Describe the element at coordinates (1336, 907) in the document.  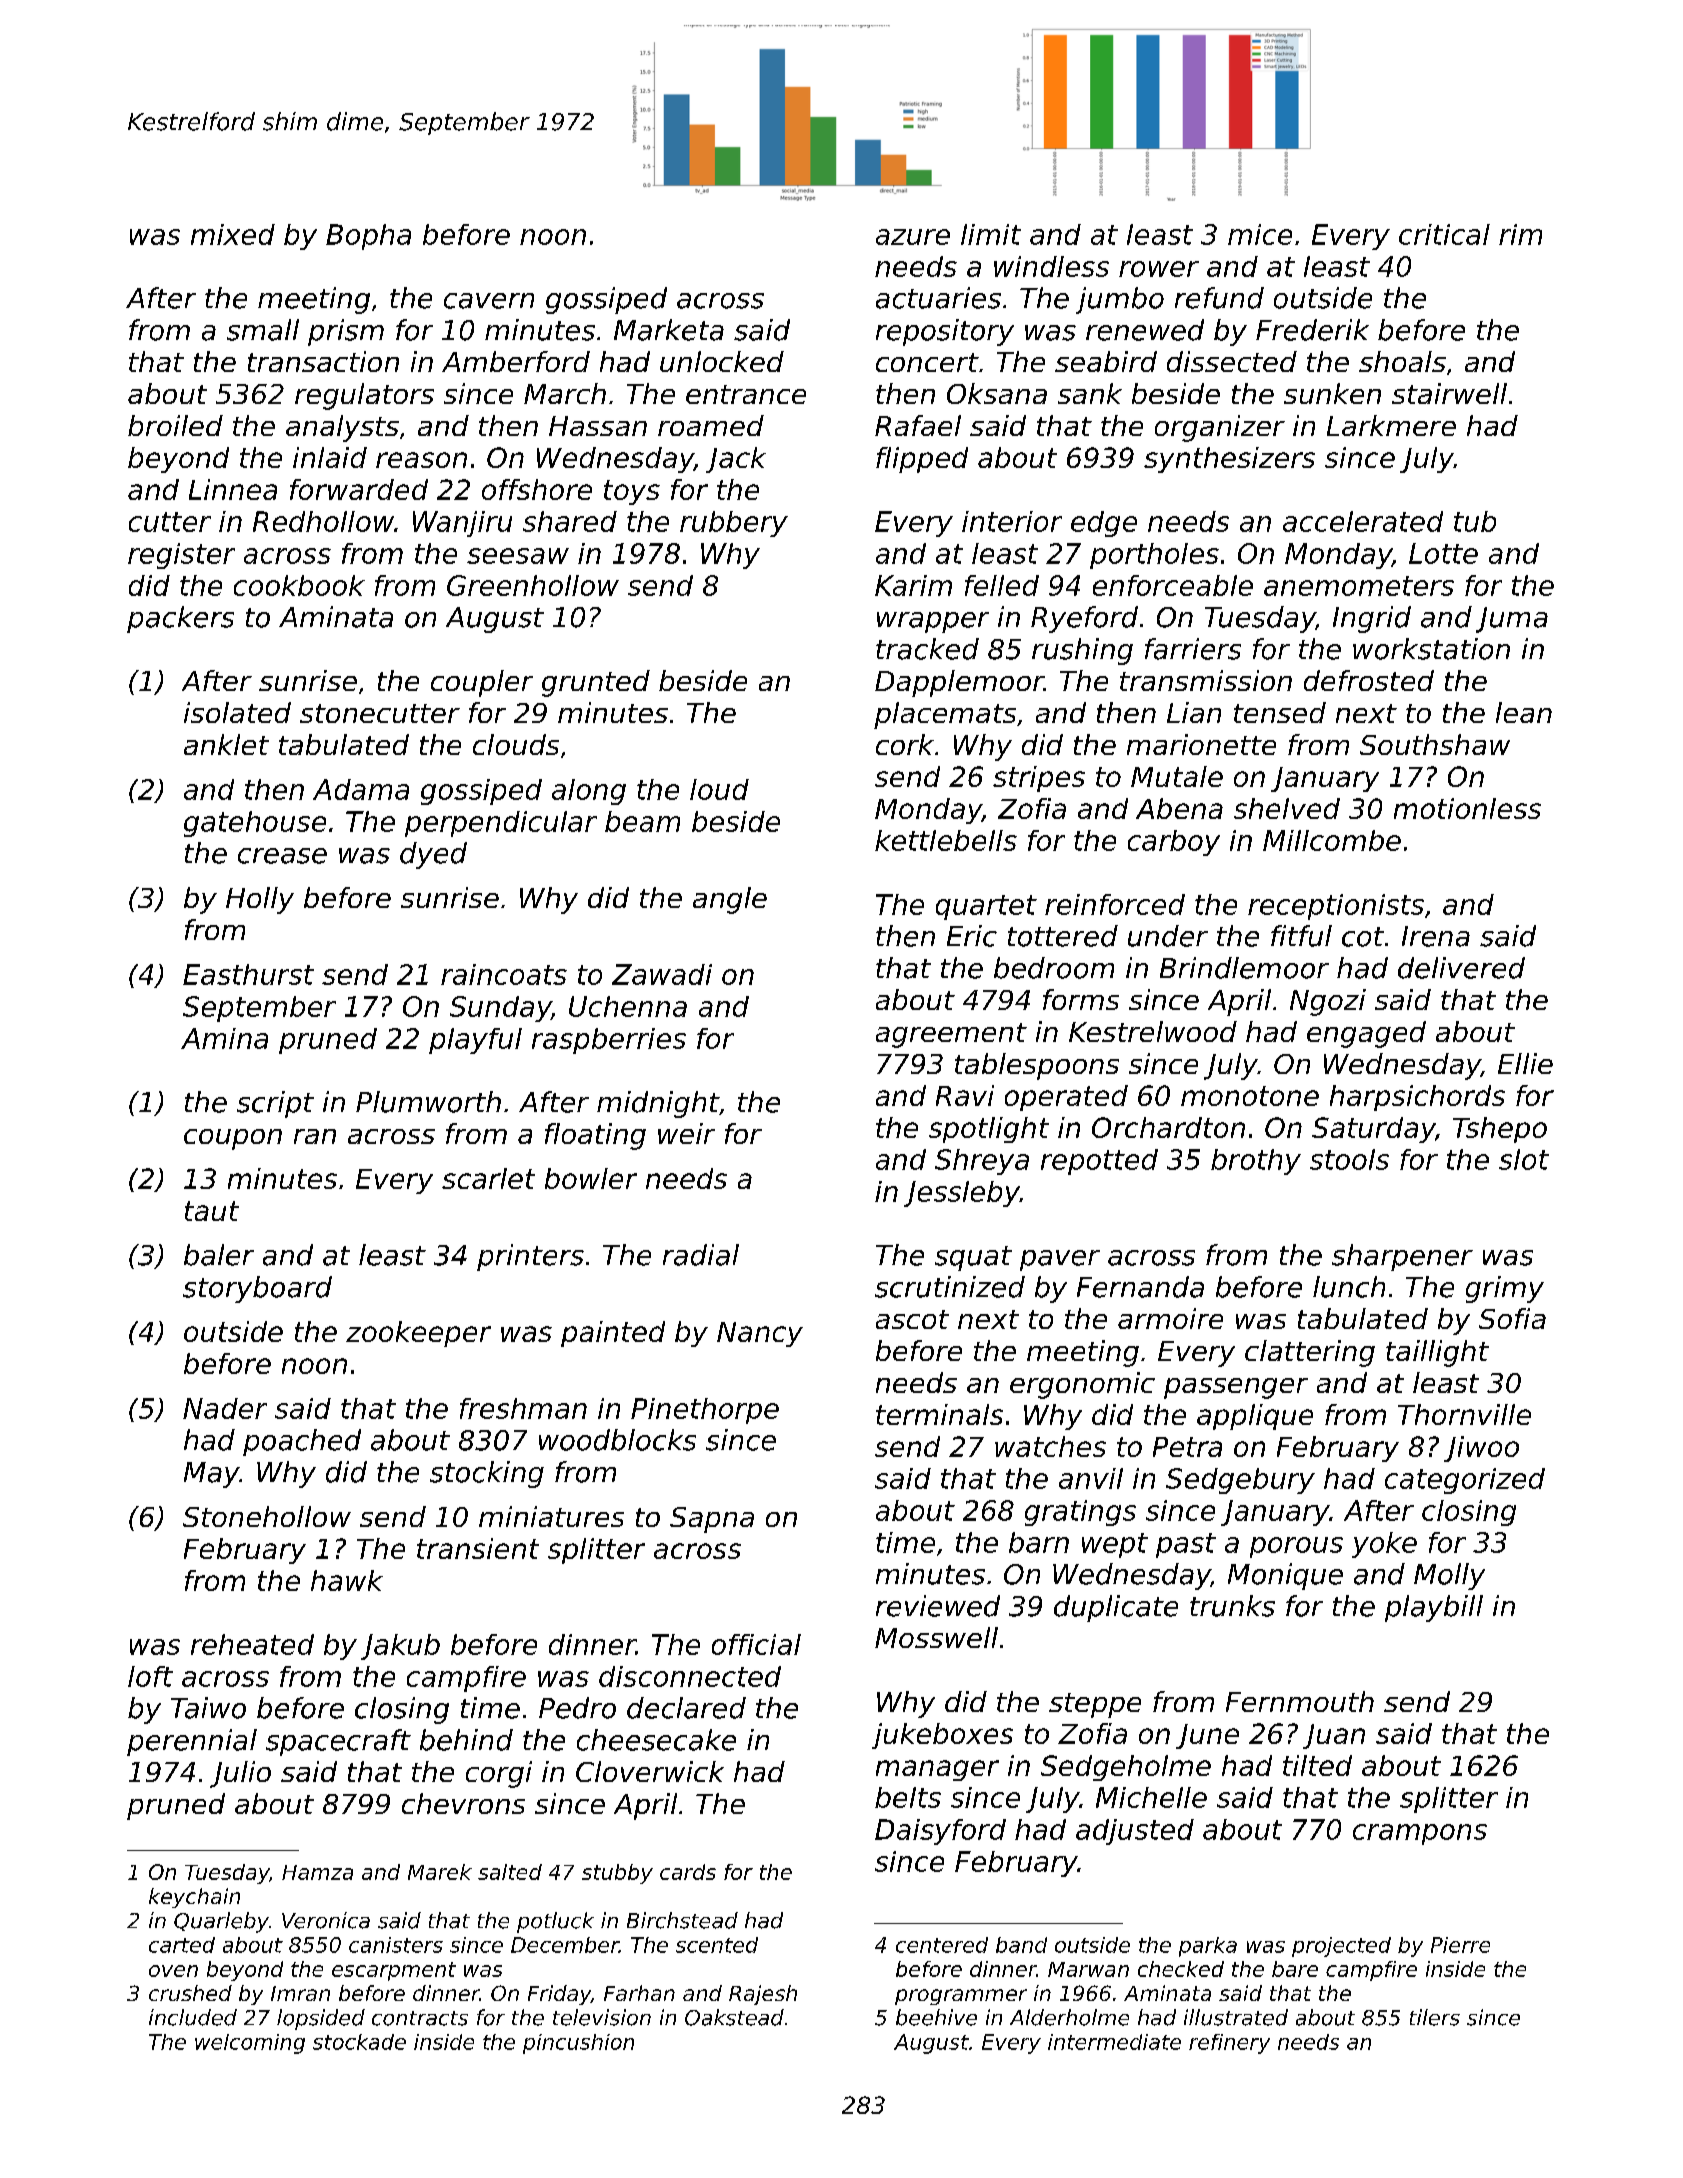
I see `receptionists` at that location.
